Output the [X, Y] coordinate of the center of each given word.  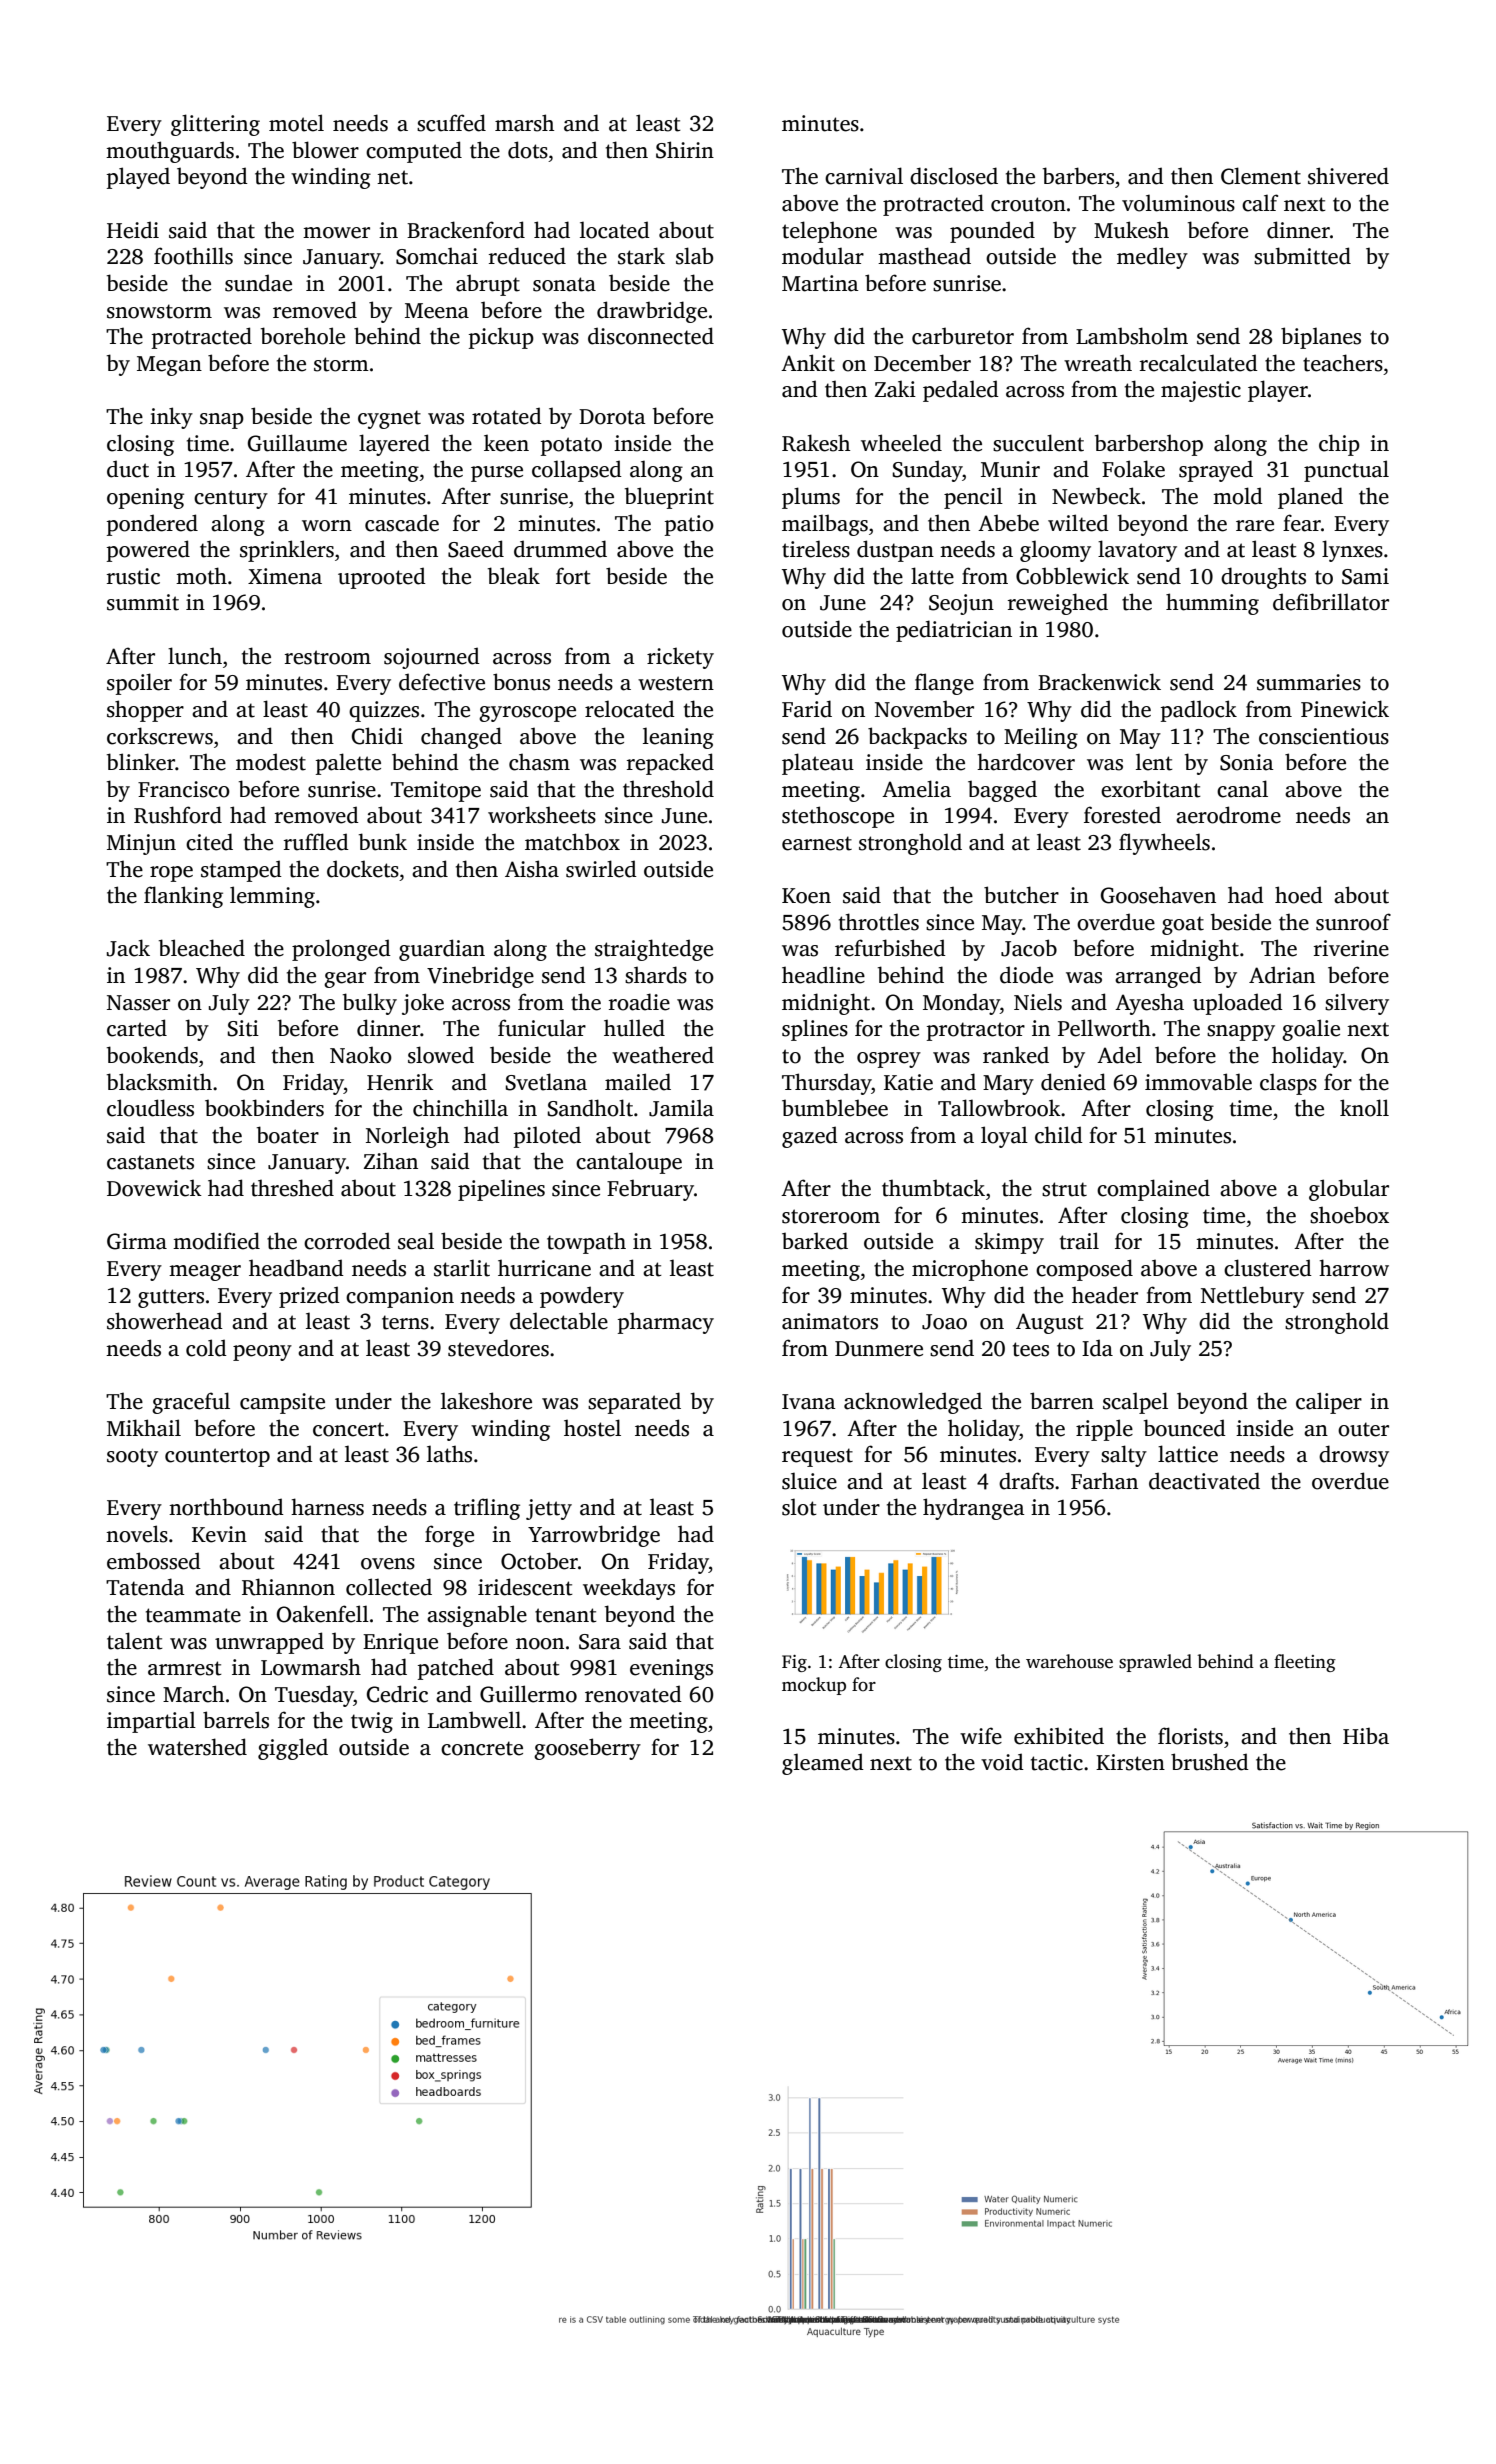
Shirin [685, 150]
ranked [1016, 1055]
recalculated [1199, 363]
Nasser [138, 1003]
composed [1084, 1270]
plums [811, 498]
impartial [151, 1722]
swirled [601, 869]
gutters [171, 1298]
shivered [1348, 176]
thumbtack [933, 1188]
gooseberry [587, 1749]
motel [296, 123]
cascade [402, 523]
